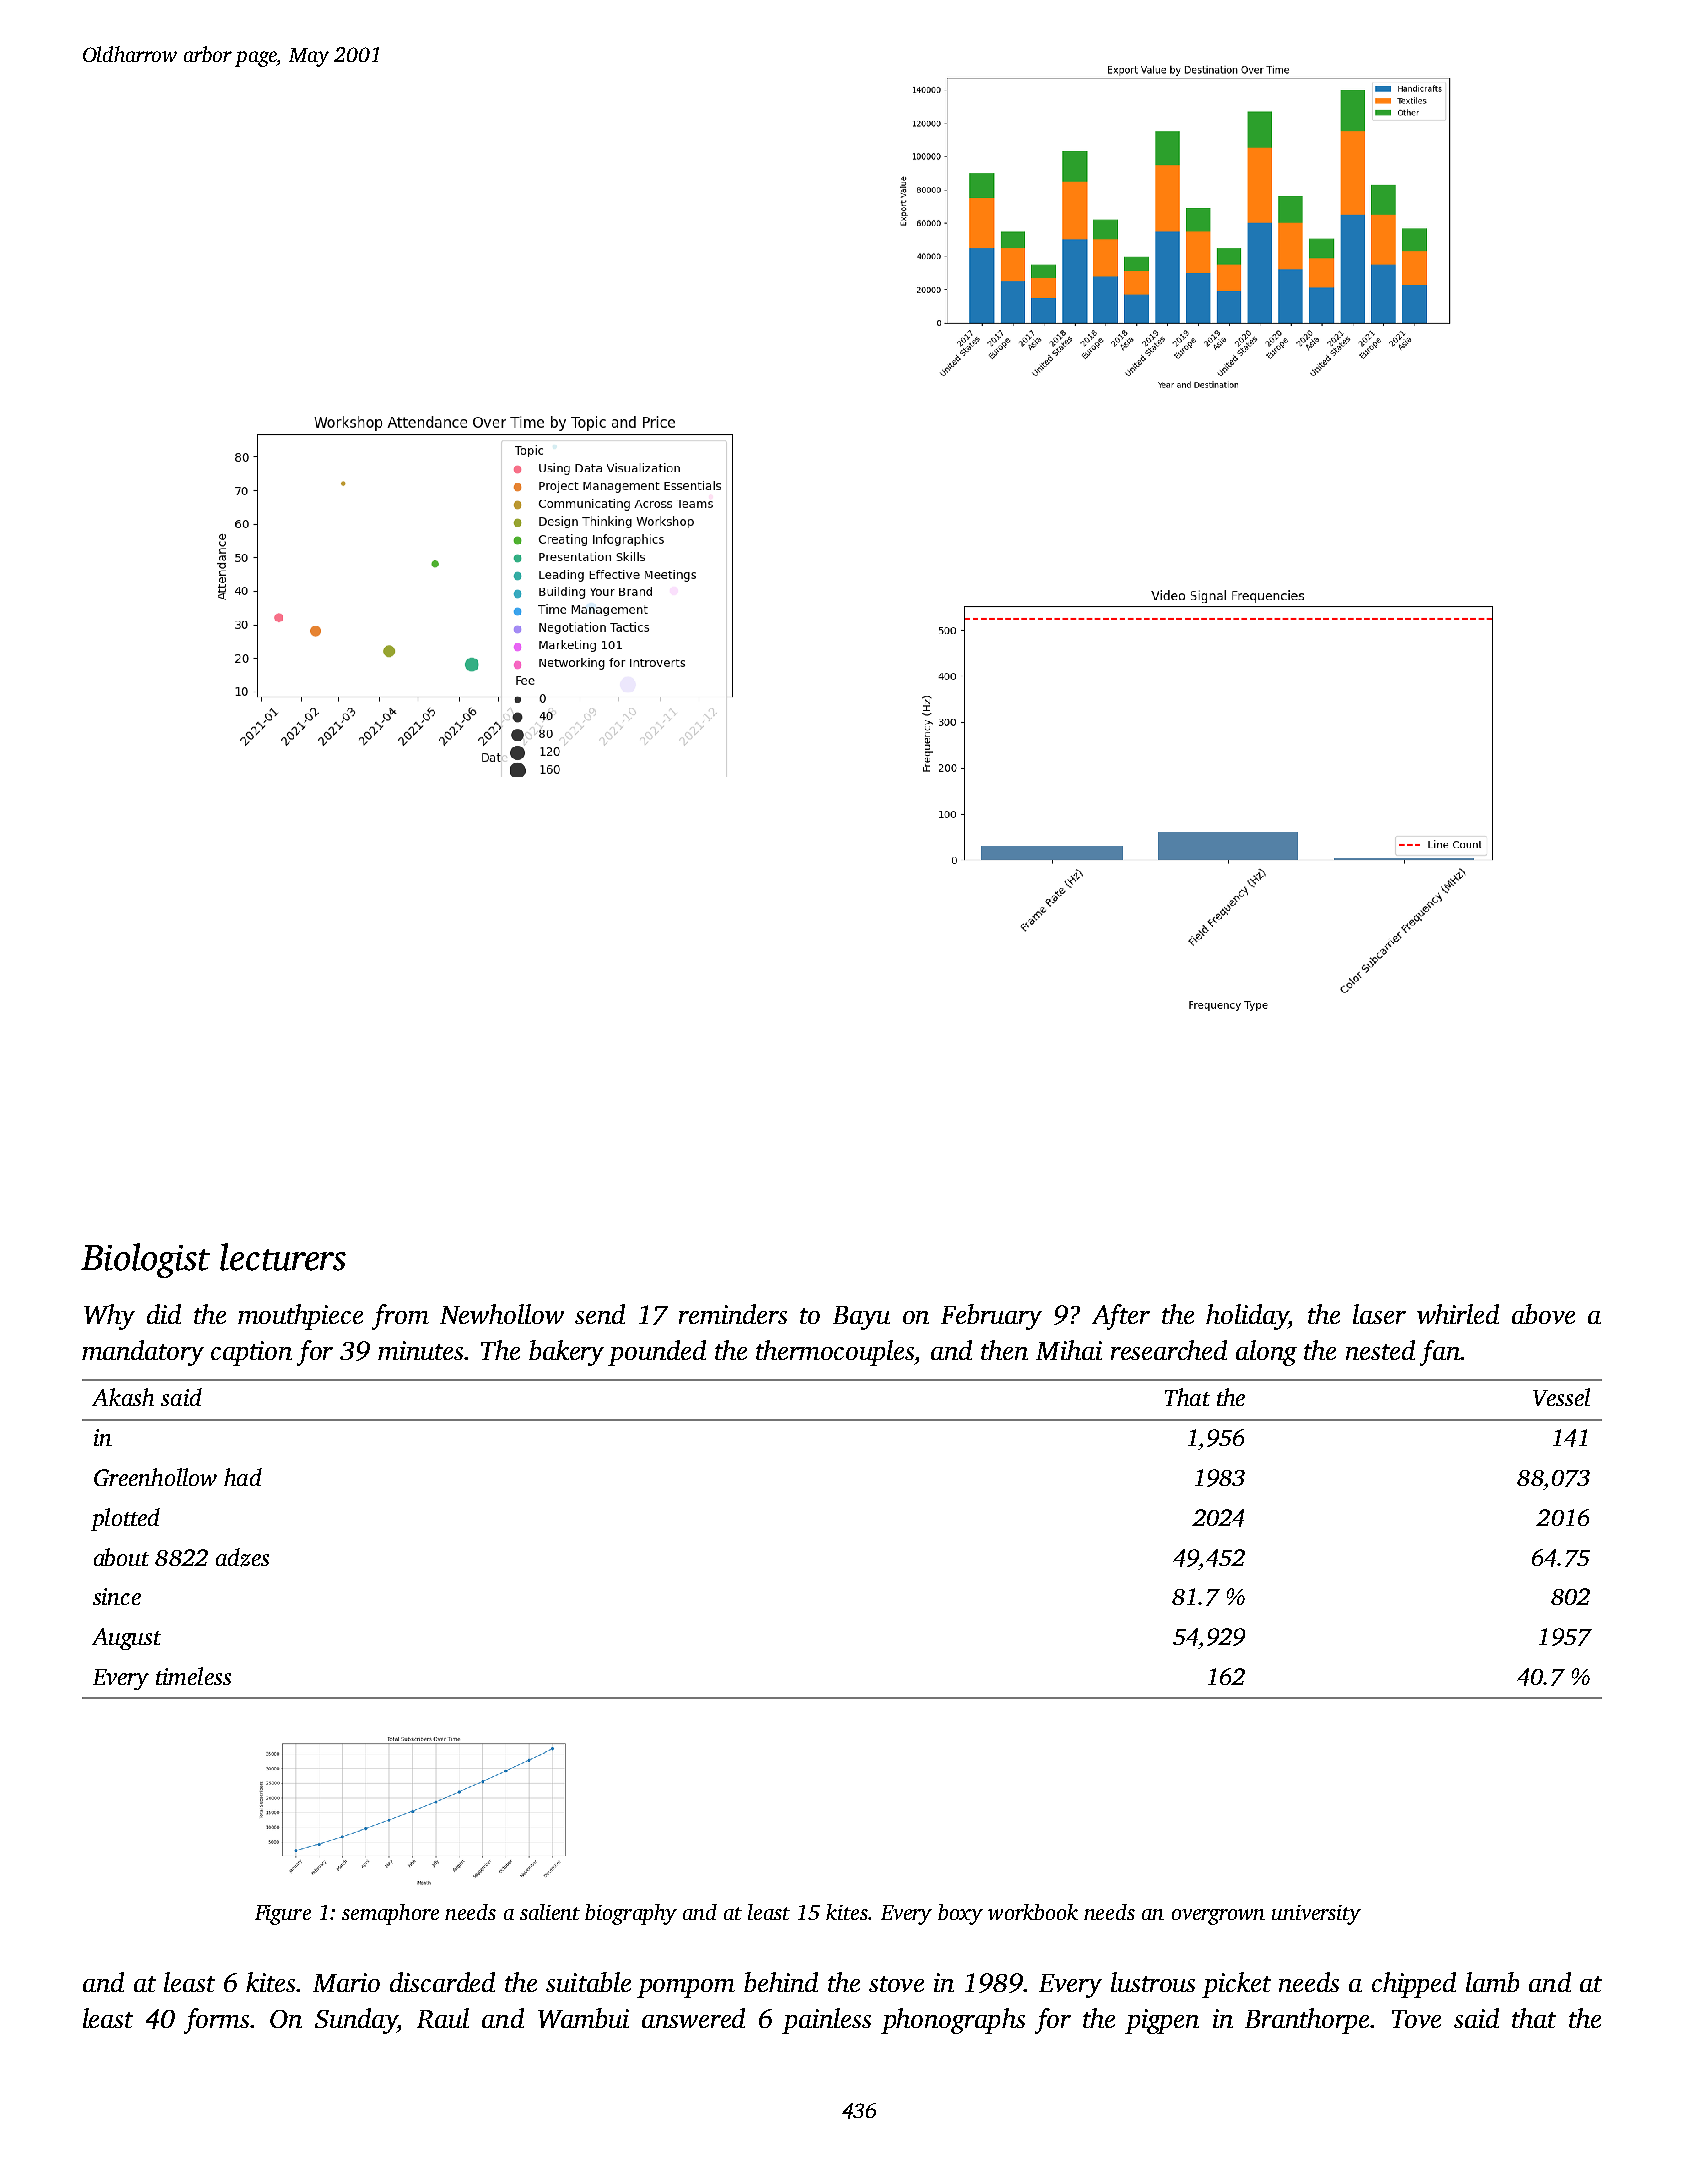 The height and width of the screenshot is (2178, 1683). Describe the element at coordinates (123, 1397) in the screenshot. I see `Akash` at that location.
